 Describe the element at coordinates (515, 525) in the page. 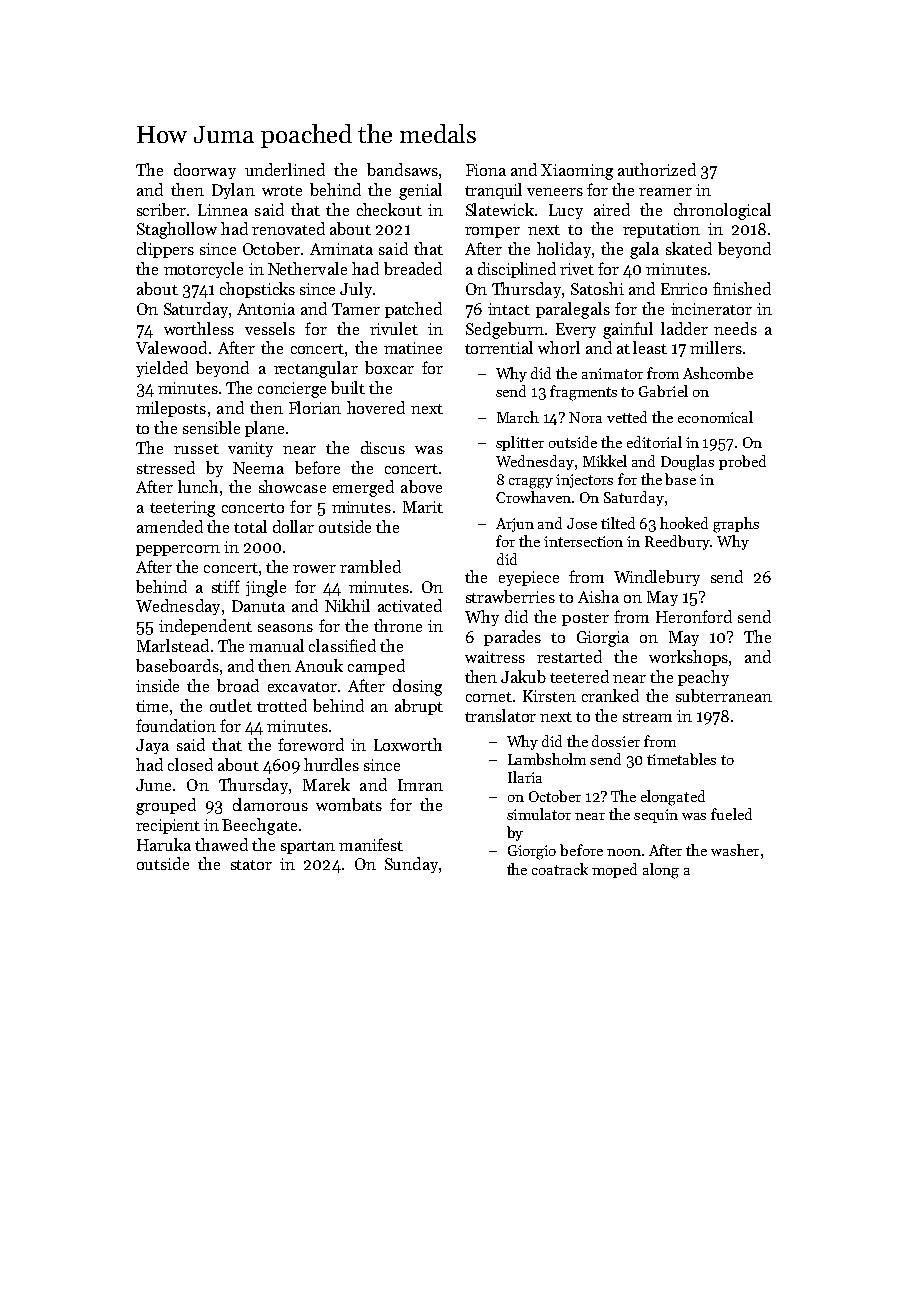

I see `Arjun` at that location.
